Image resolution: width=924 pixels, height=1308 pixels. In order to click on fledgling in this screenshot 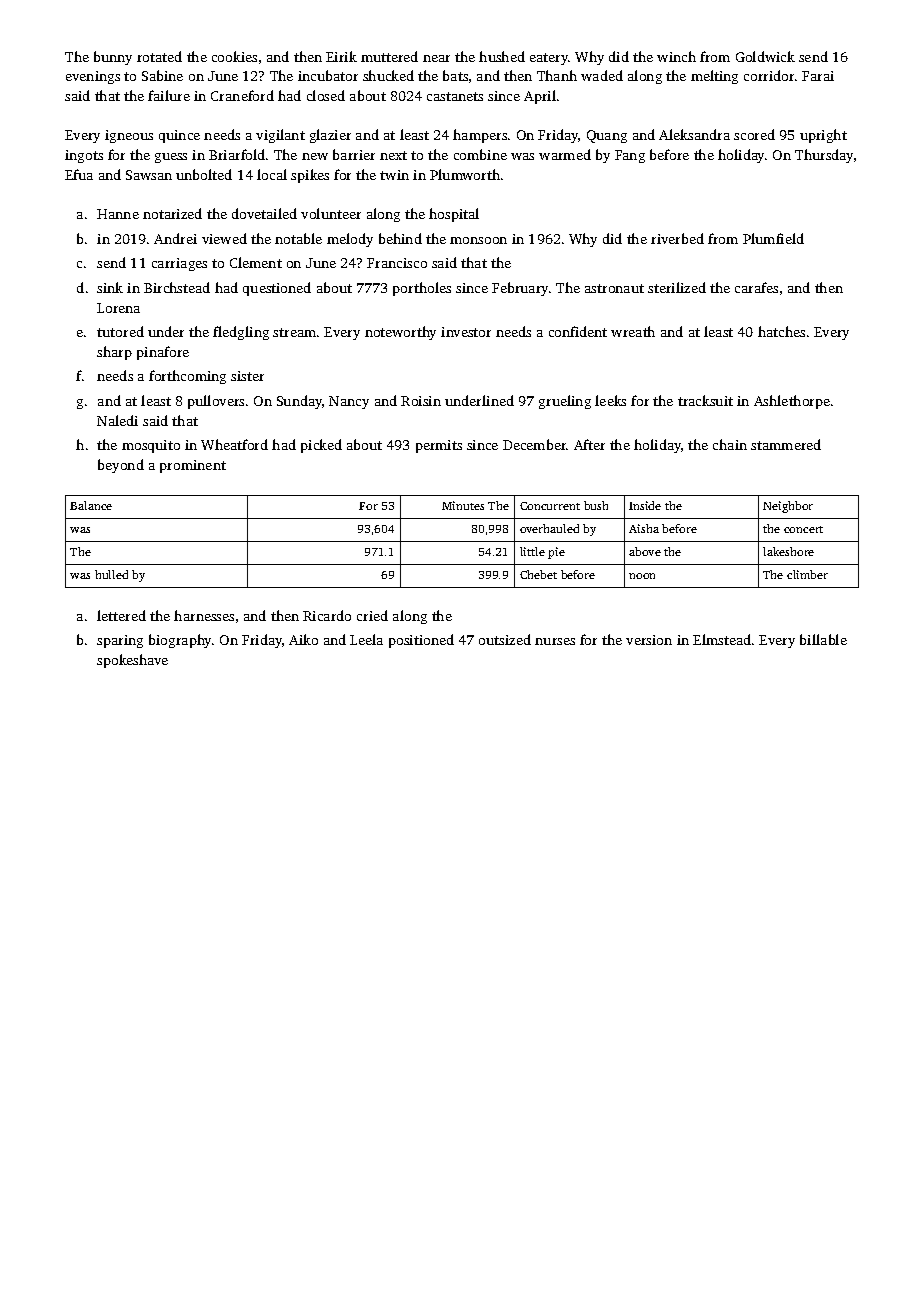, I will do `click(241, 333)`.
